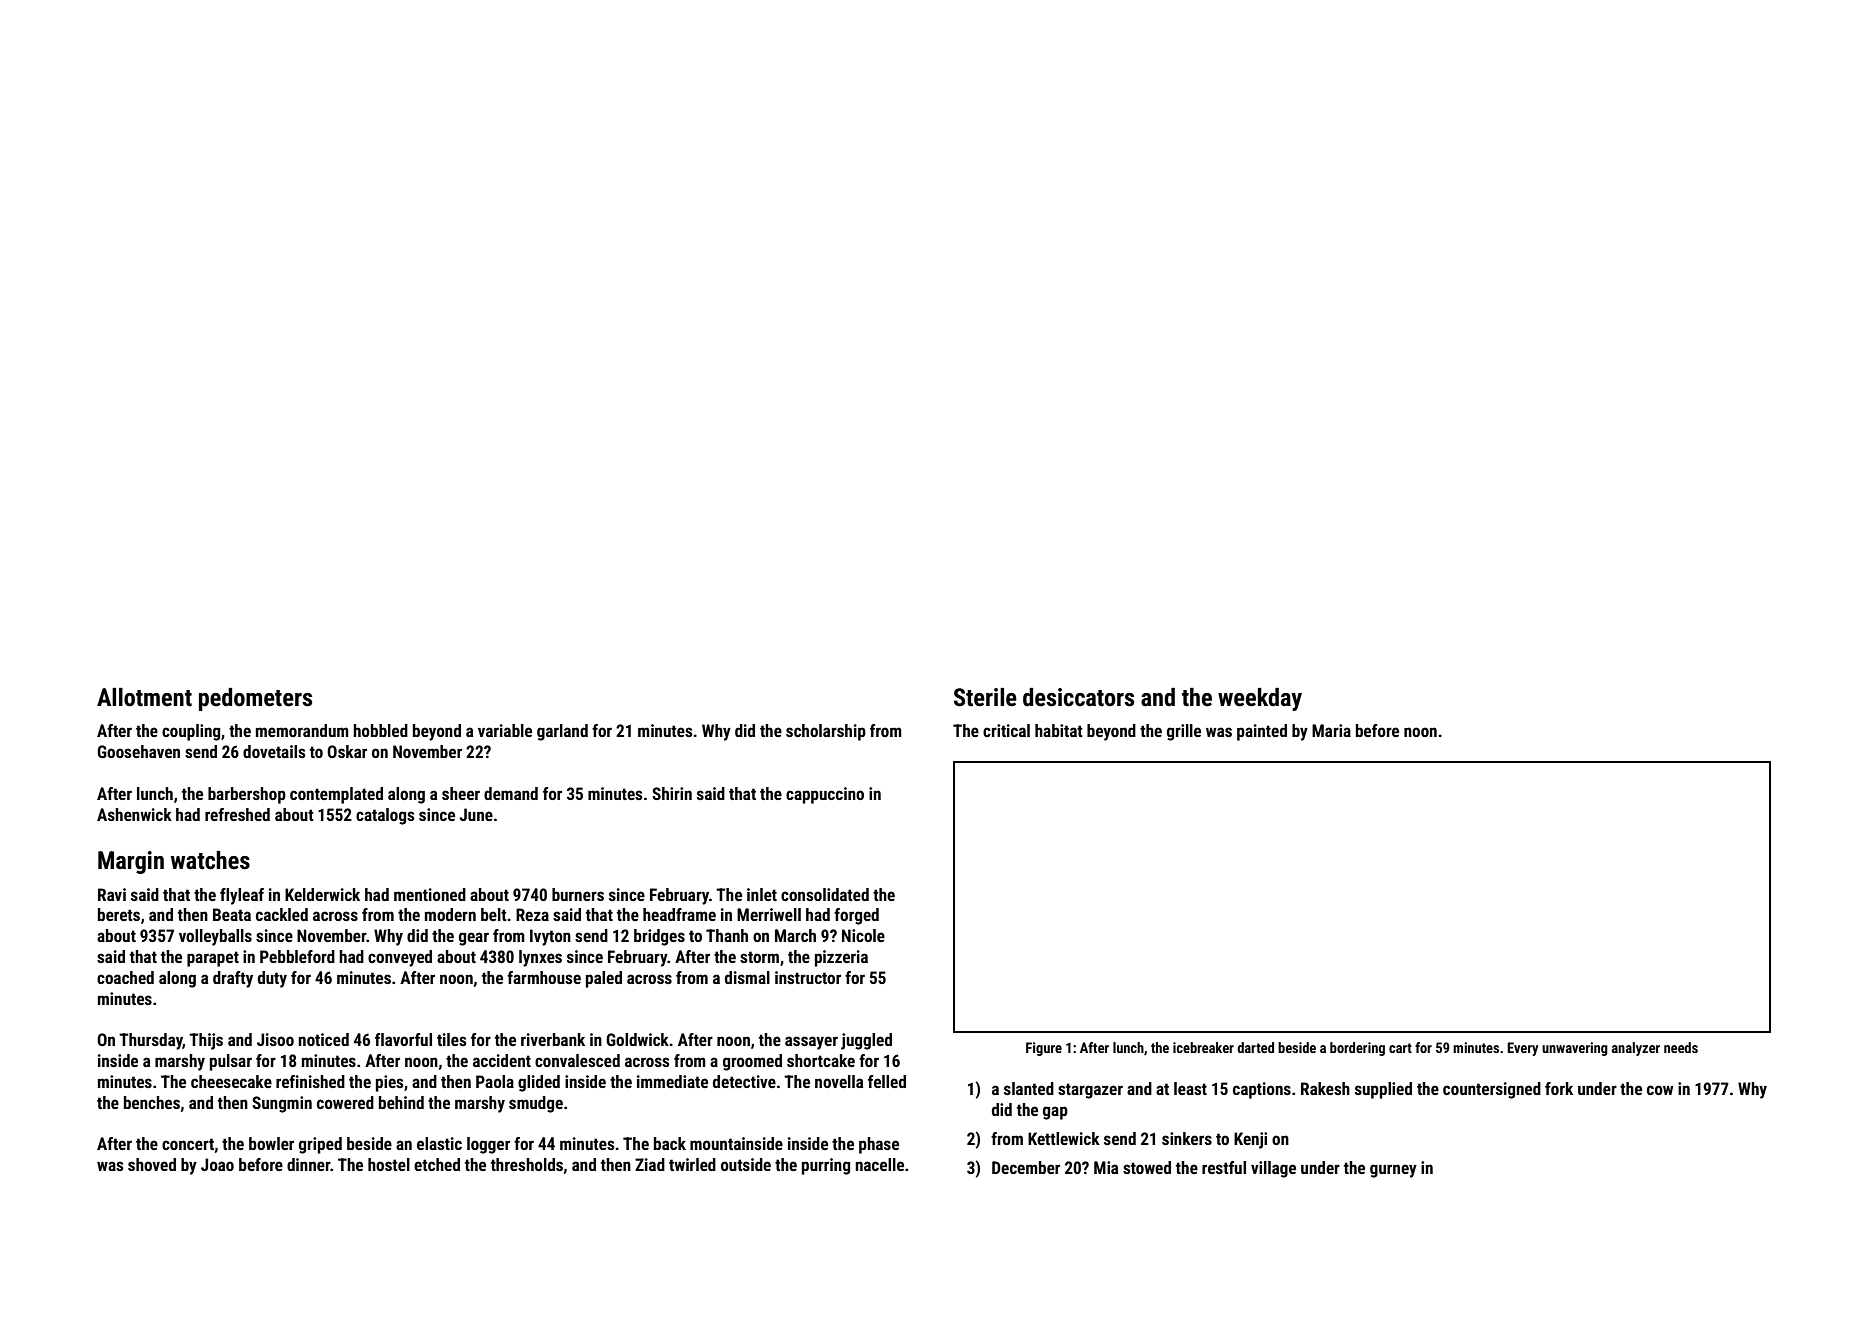 The height and width of the document is (1321, 1868). I want to click on burners, so click(578, 894).
